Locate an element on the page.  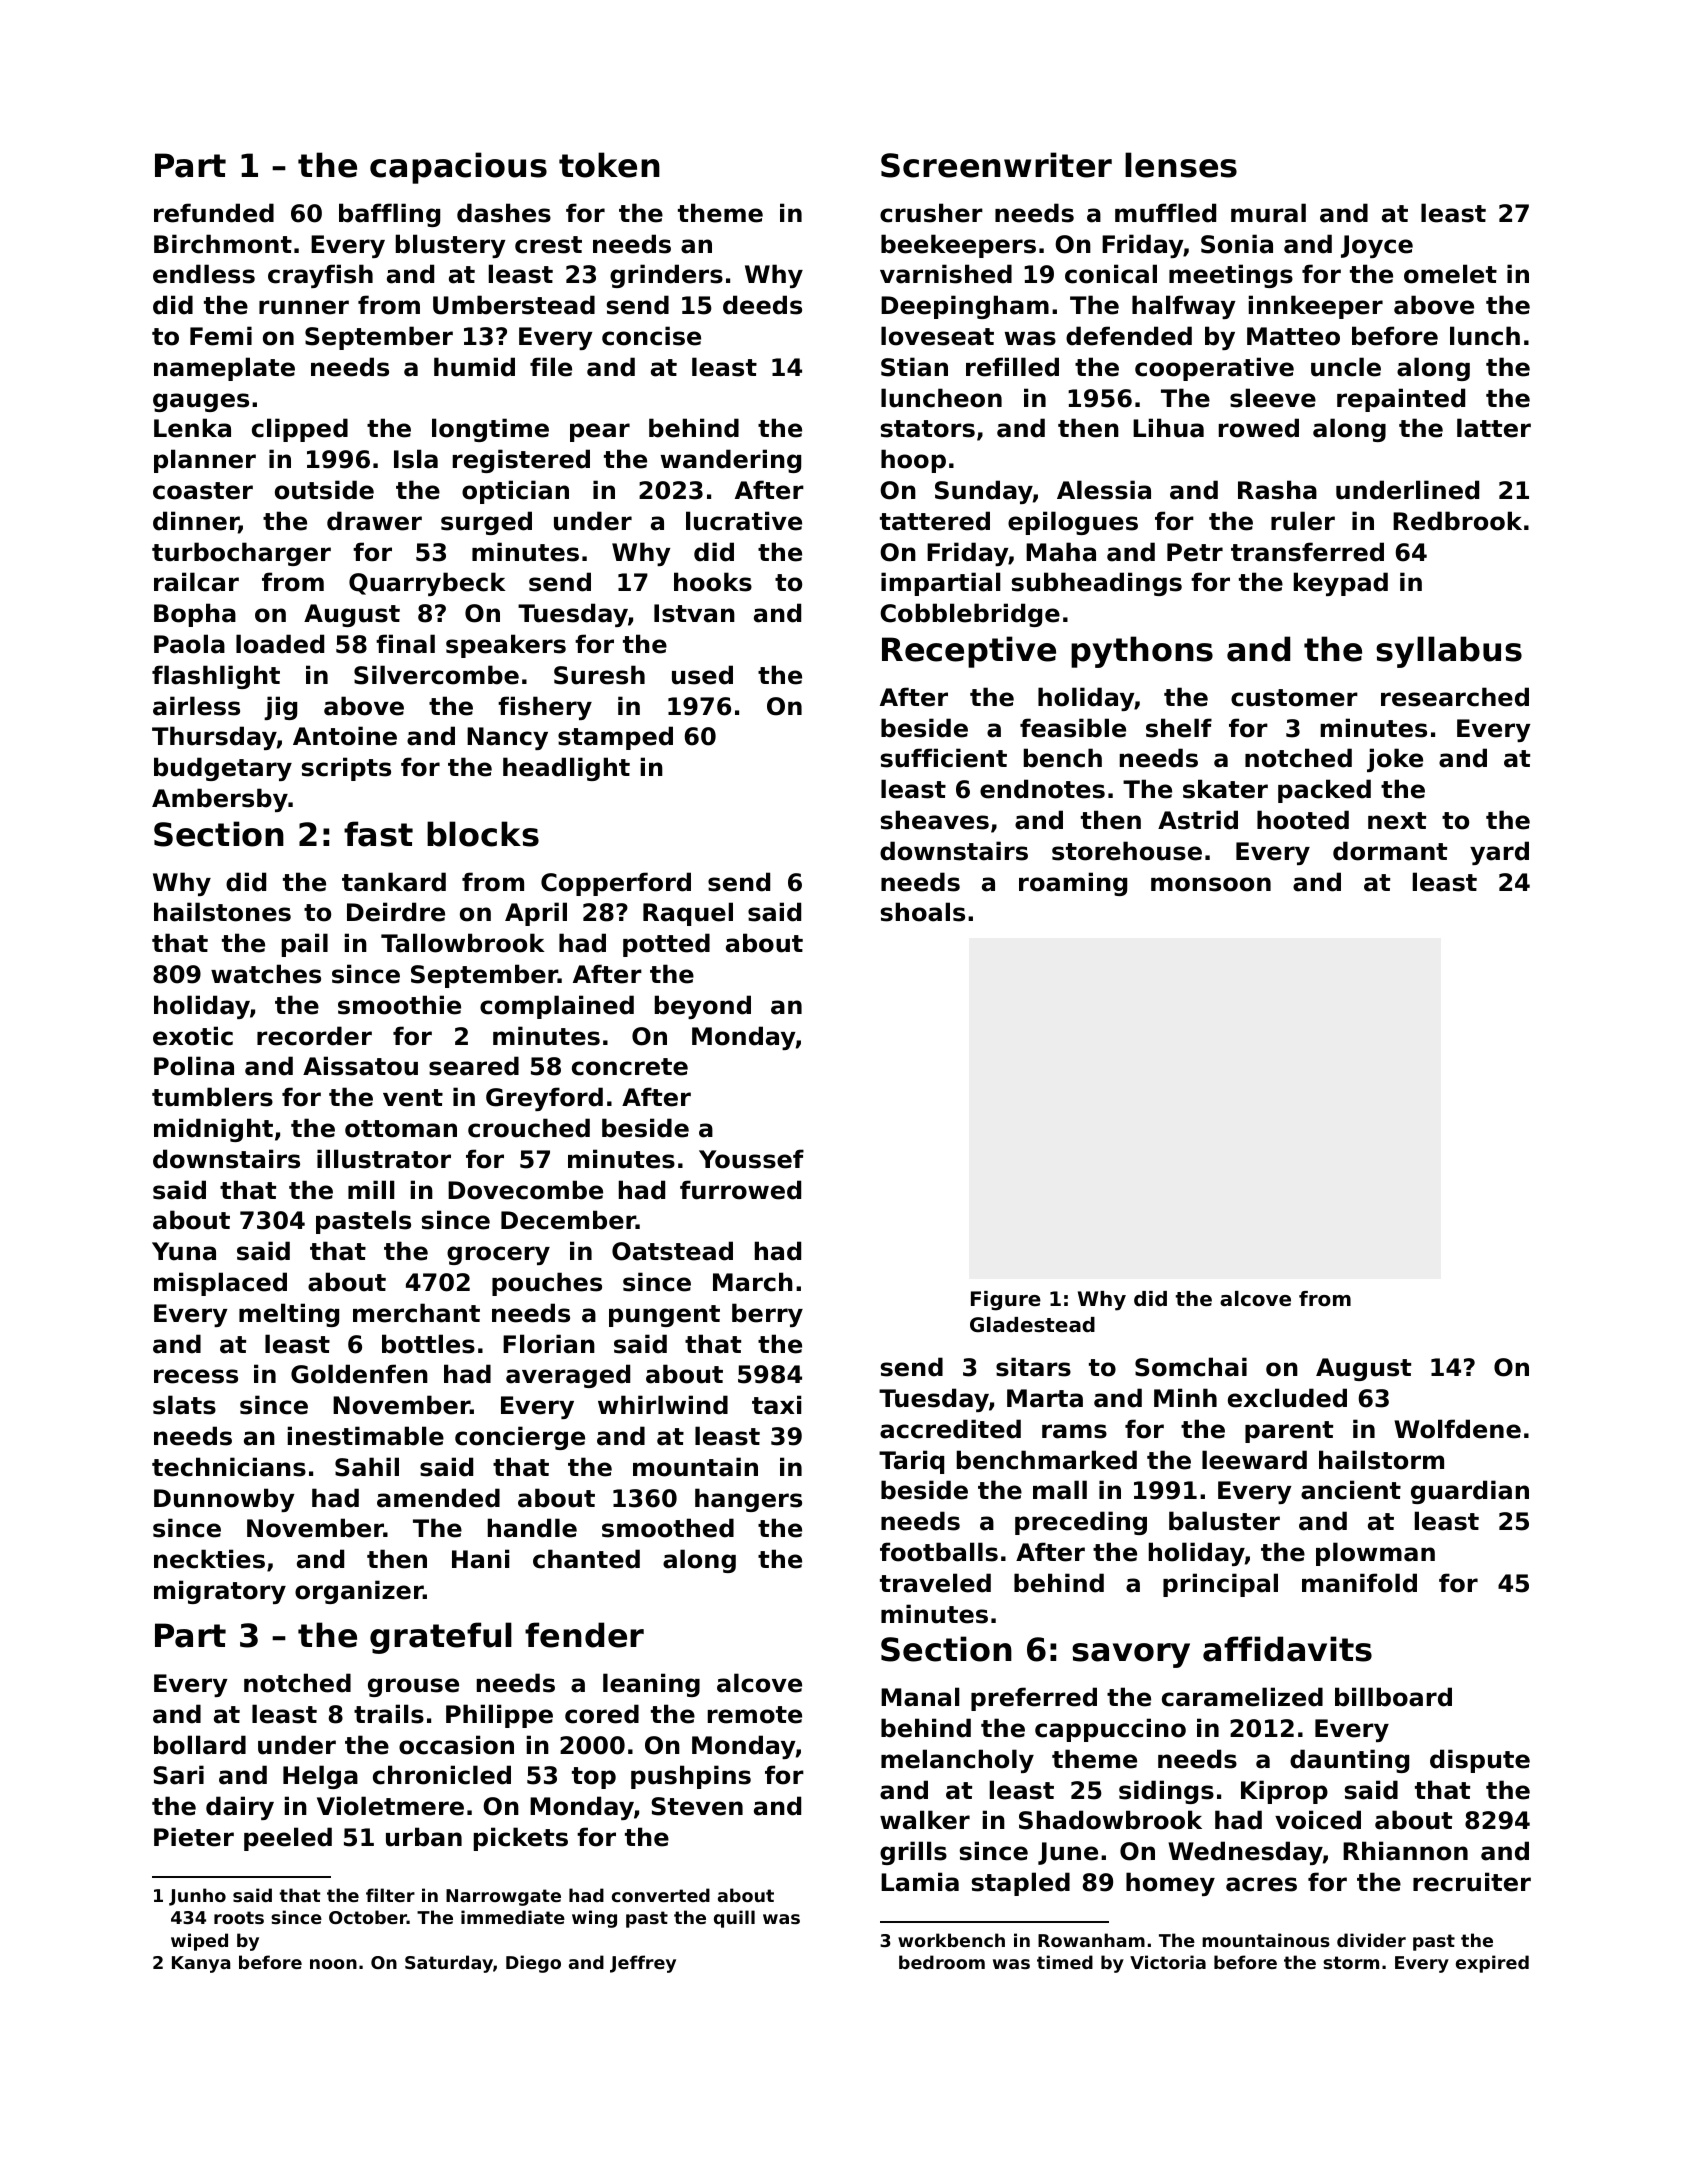
Sunday is located at coordinates (984, 492).
